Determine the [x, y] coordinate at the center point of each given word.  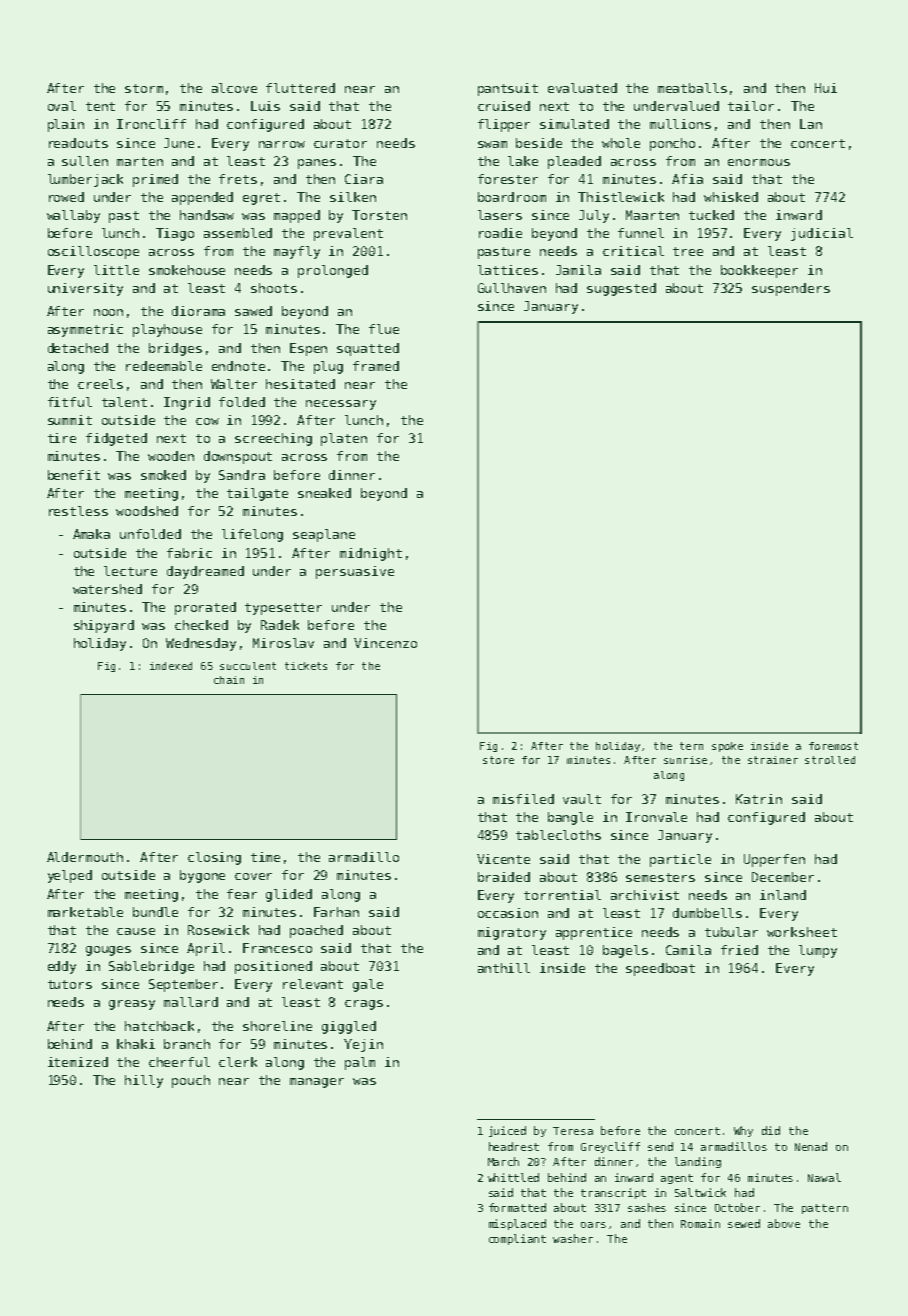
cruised [504, 106]
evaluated [582, 88]
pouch [191, 1081]
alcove [234, 88]
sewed [744, 1223]
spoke [727, 747]
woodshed [147, 511]
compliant [517, 1239]
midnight [371, 554]
